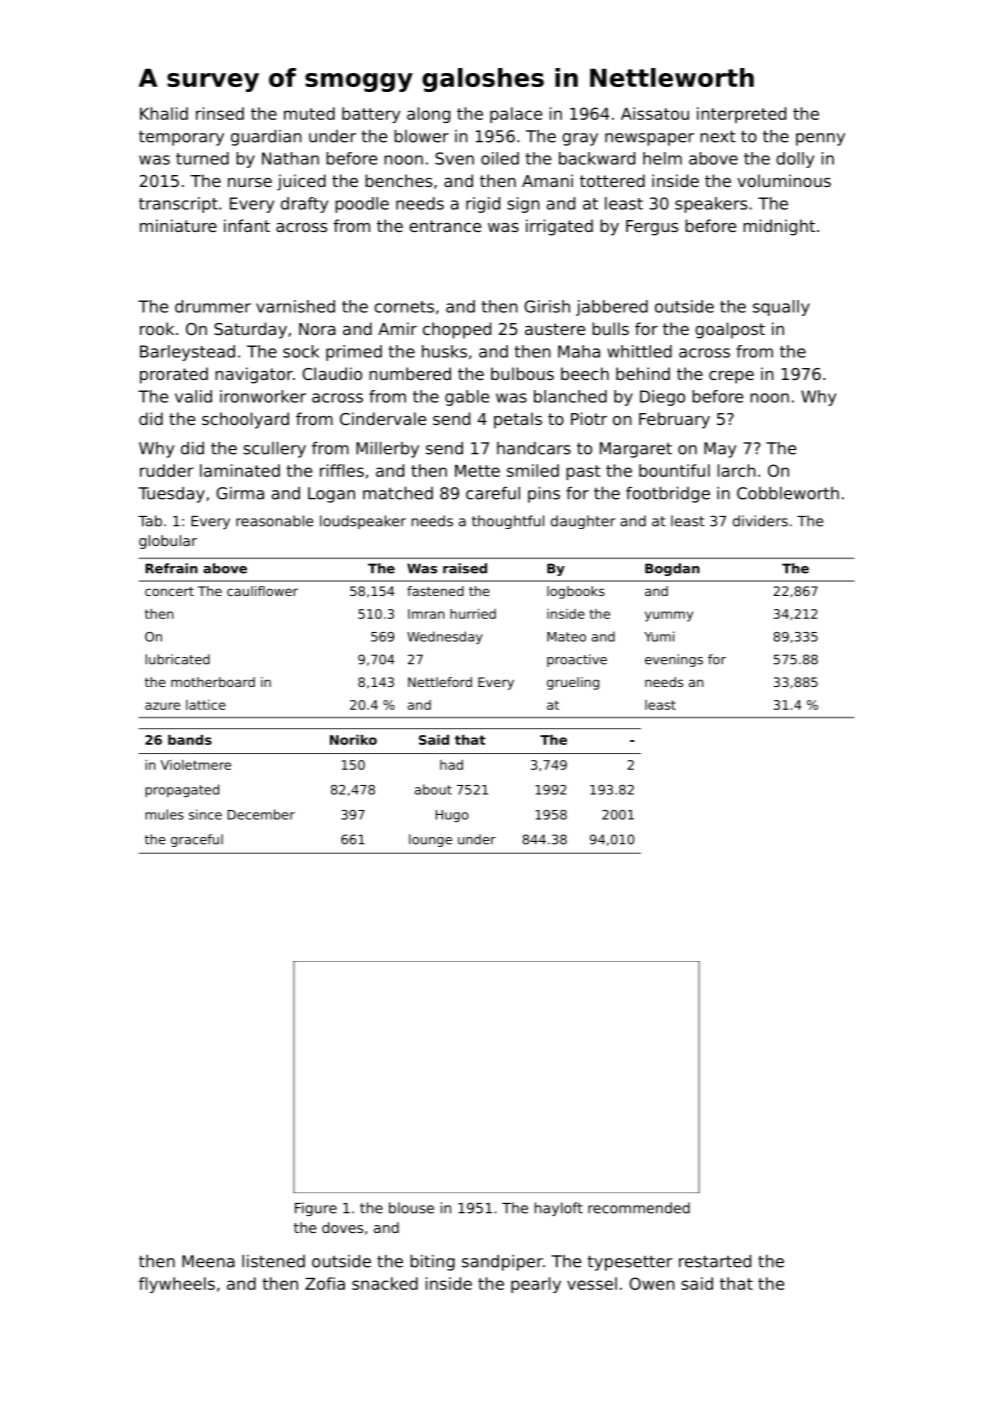 The image size is (993, 1410). Describe the element at coordinates (197, 840) in the document. I see `graceful` at that location.
